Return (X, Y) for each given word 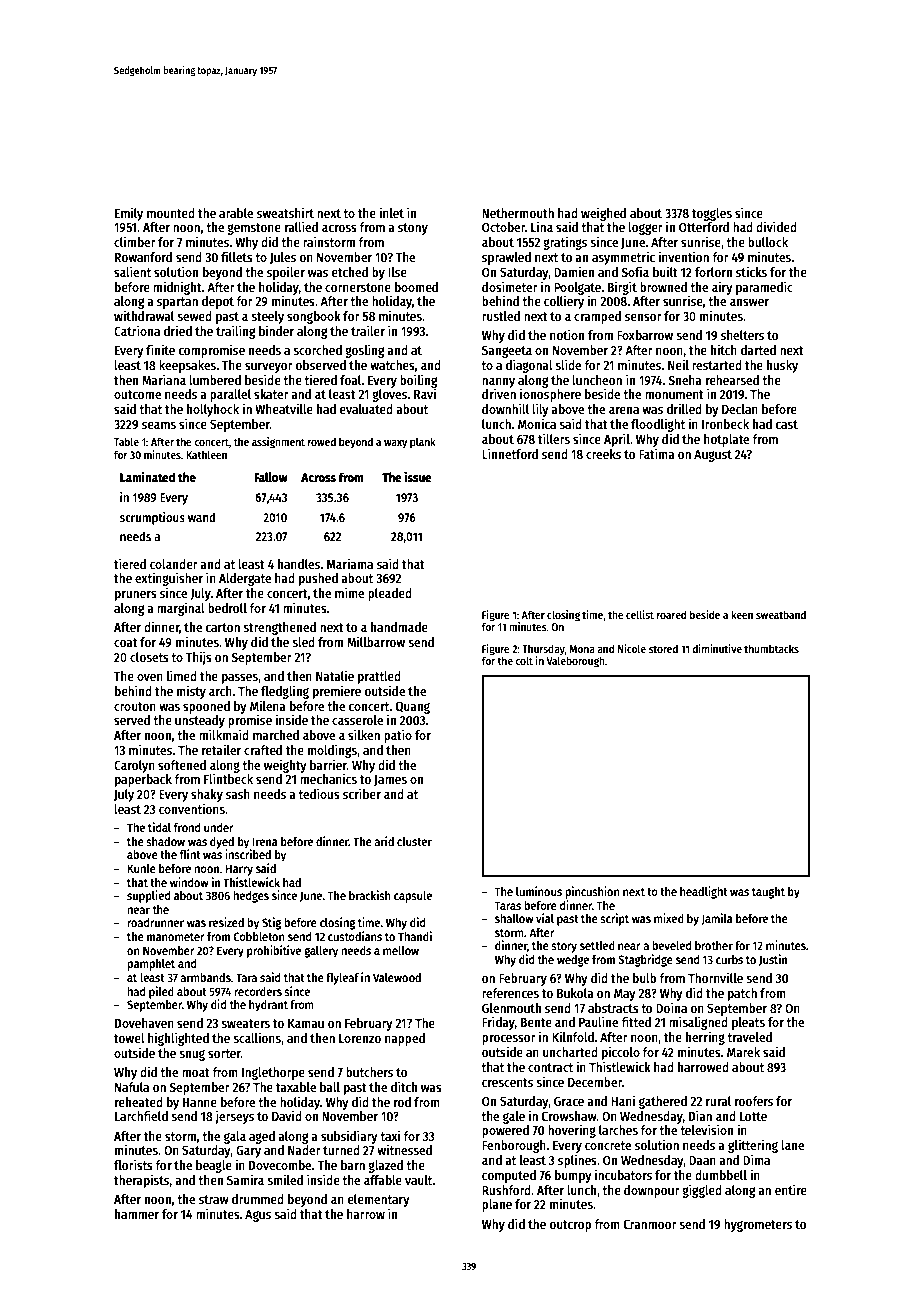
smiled (285, 1179)
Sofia (635, 271)
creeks (603, 454)
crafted (263, 750)
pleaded (390, 594)
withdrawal (144, 315)
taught (768, 893)
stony (413, 229)
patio (398, 736)
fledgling (285, 692)
